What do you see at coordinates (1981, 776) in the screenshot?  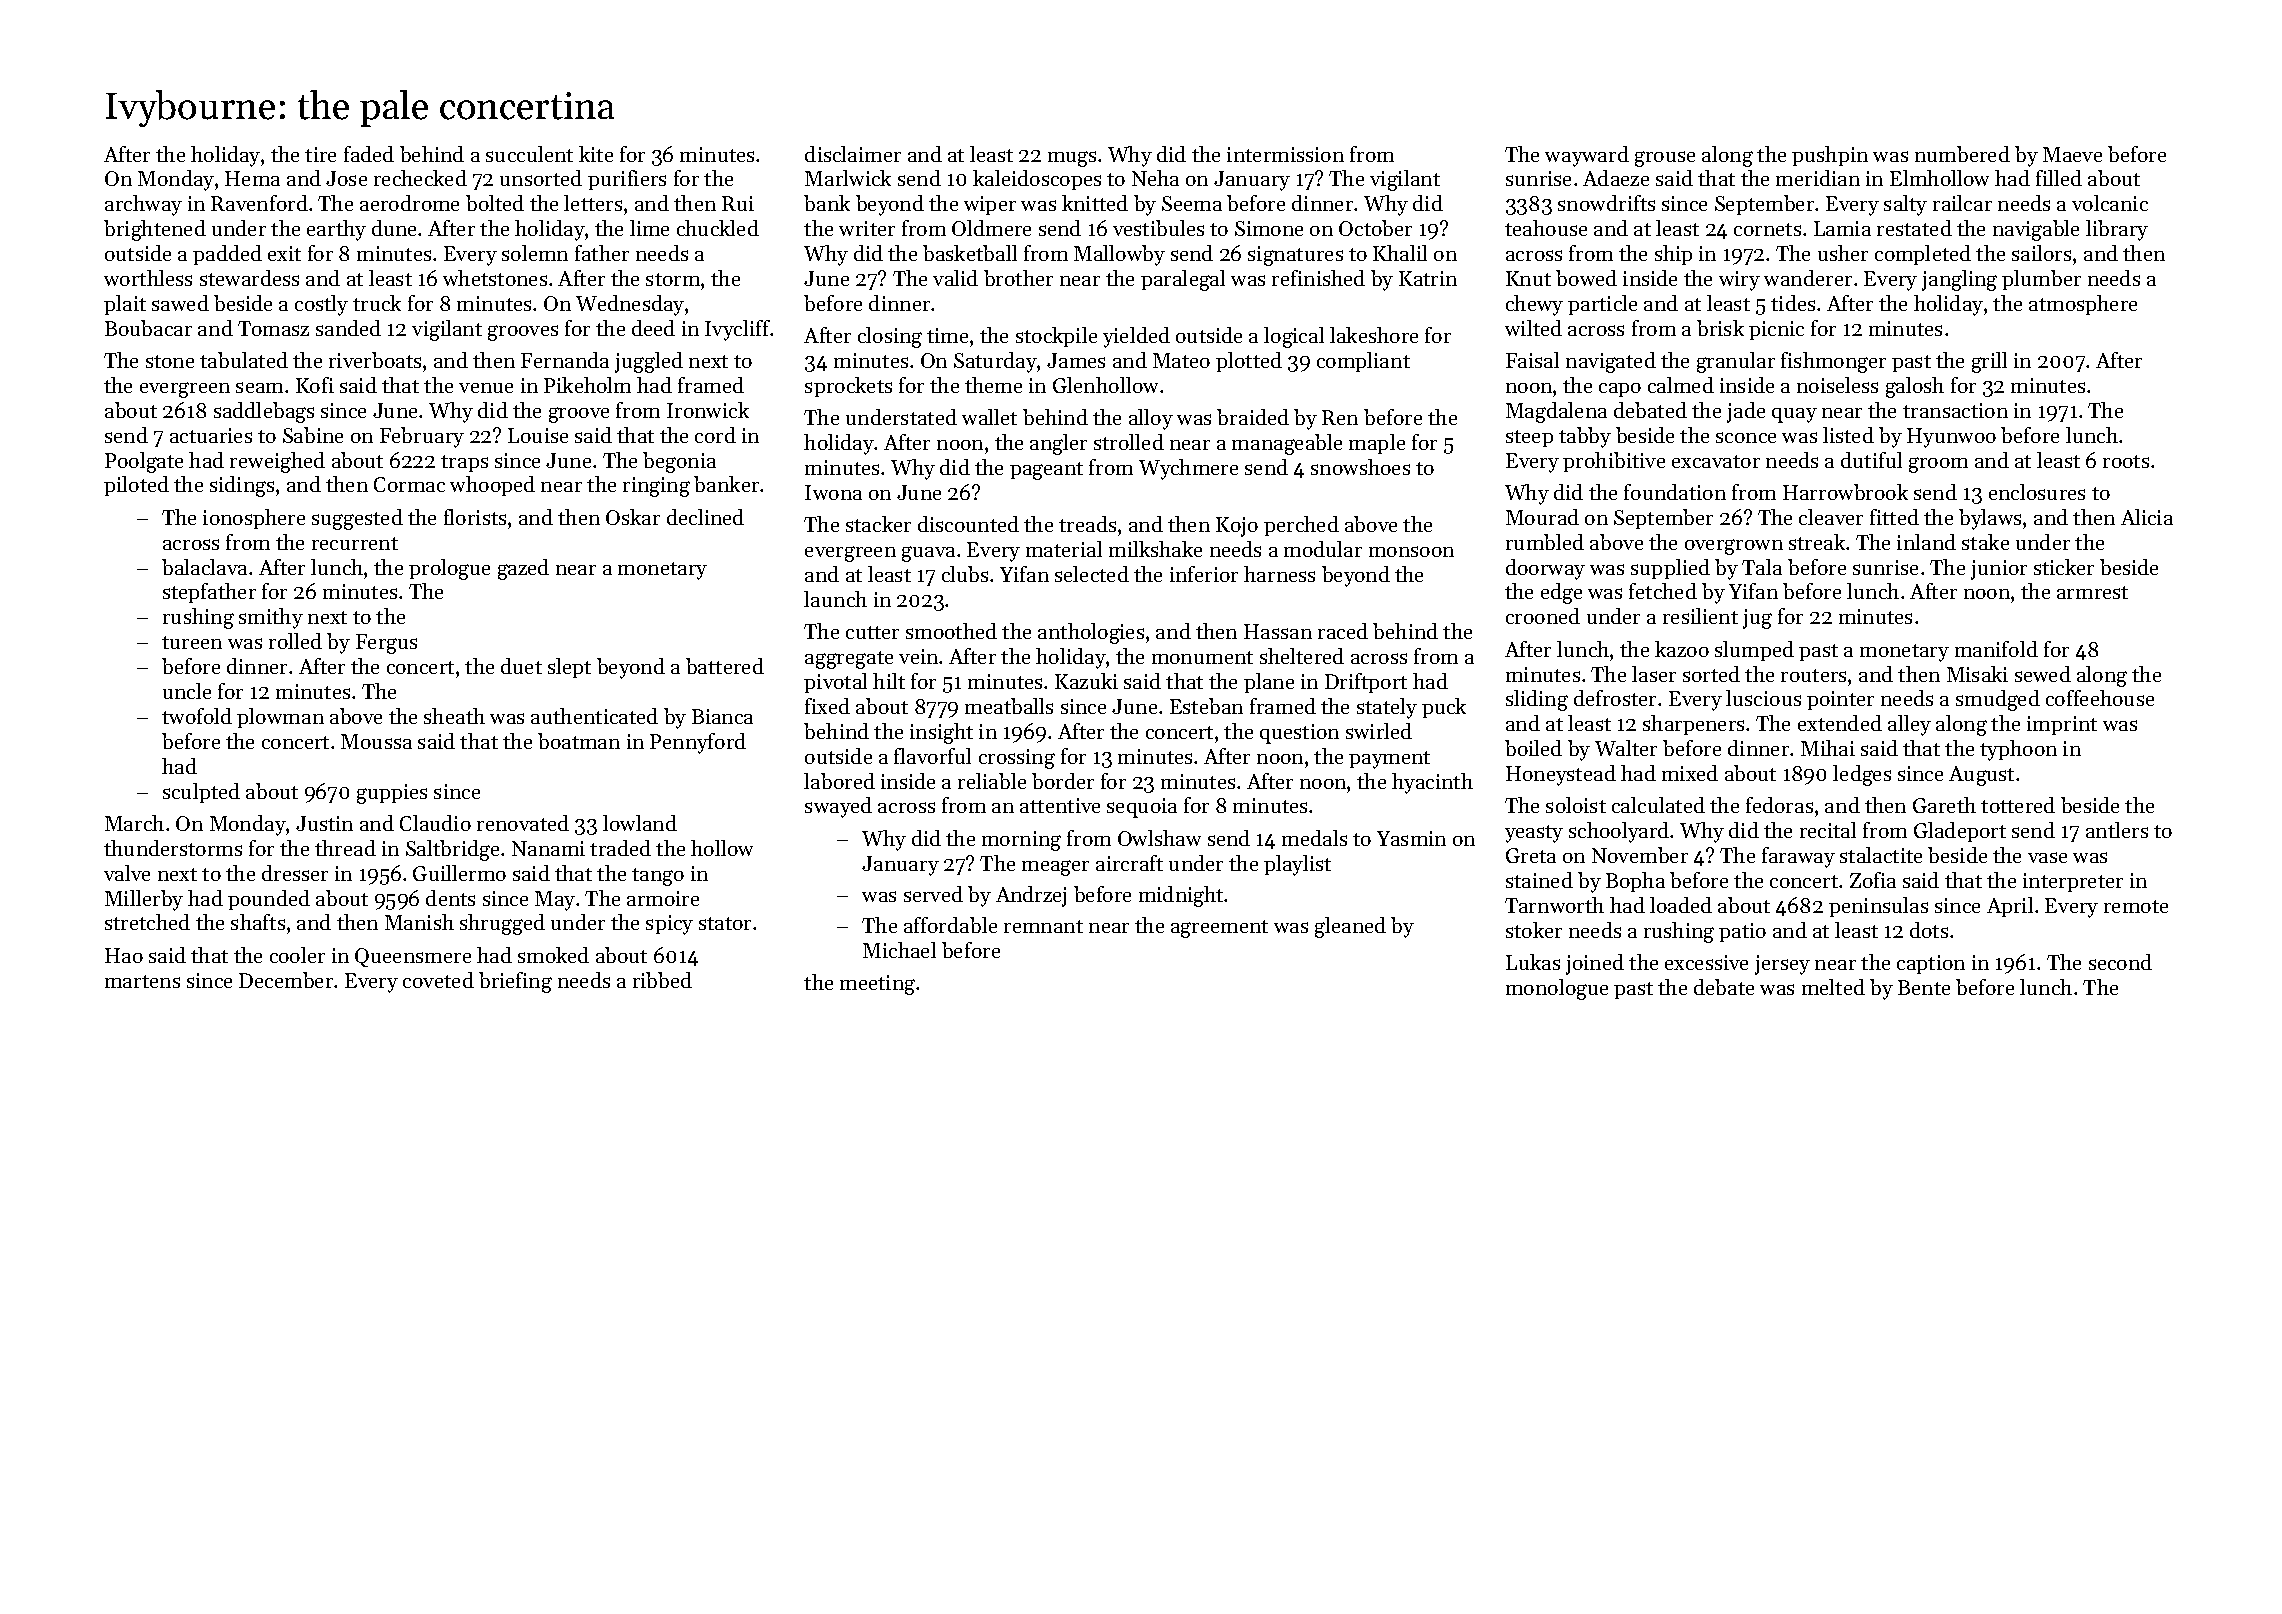 I see `August` at bounding box center [1981, 776].
